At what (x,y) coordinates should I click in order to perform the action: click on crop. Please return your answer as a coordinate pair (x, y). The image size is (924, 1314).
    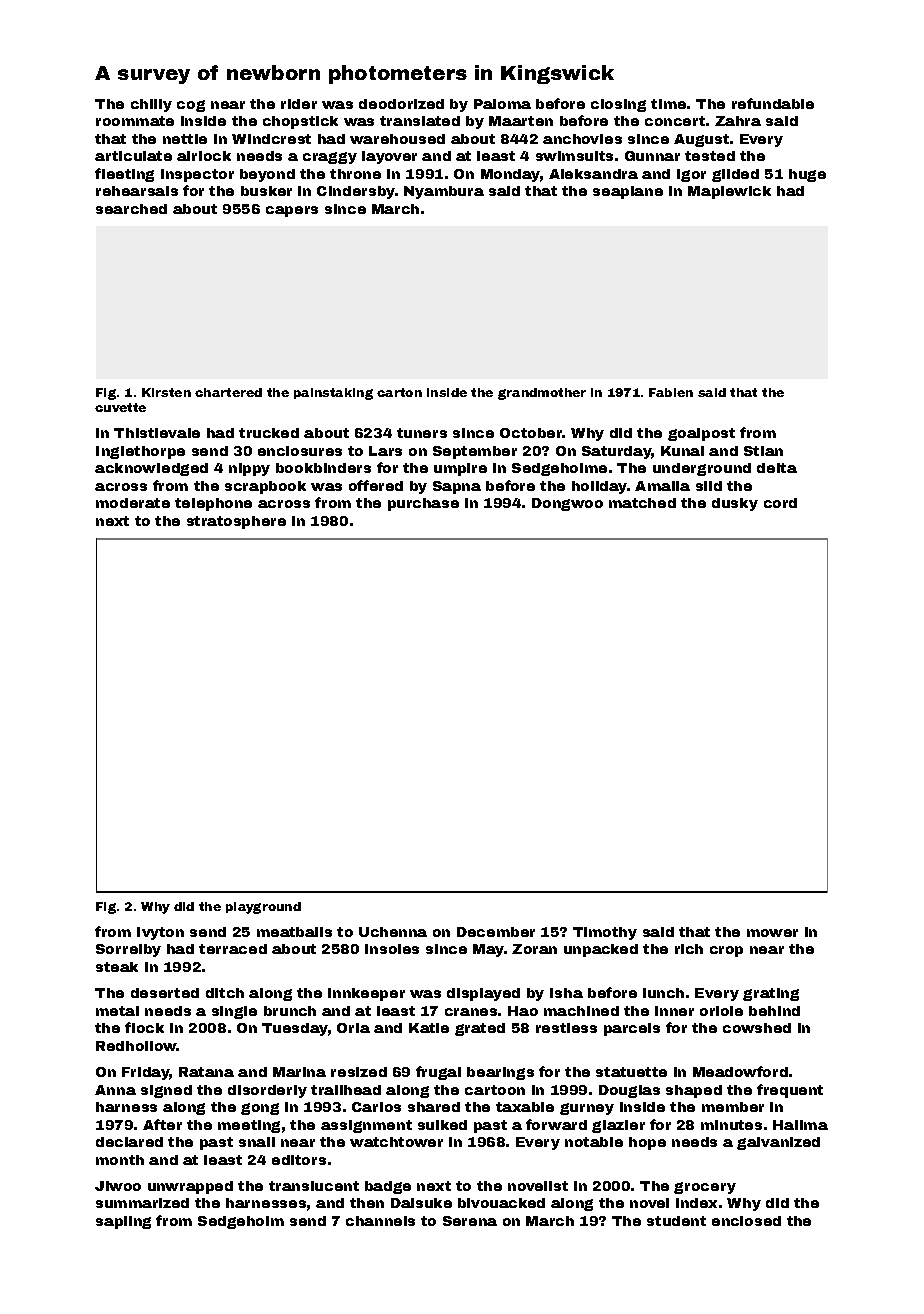
    Looking at the image, I should click on (726, 951).
